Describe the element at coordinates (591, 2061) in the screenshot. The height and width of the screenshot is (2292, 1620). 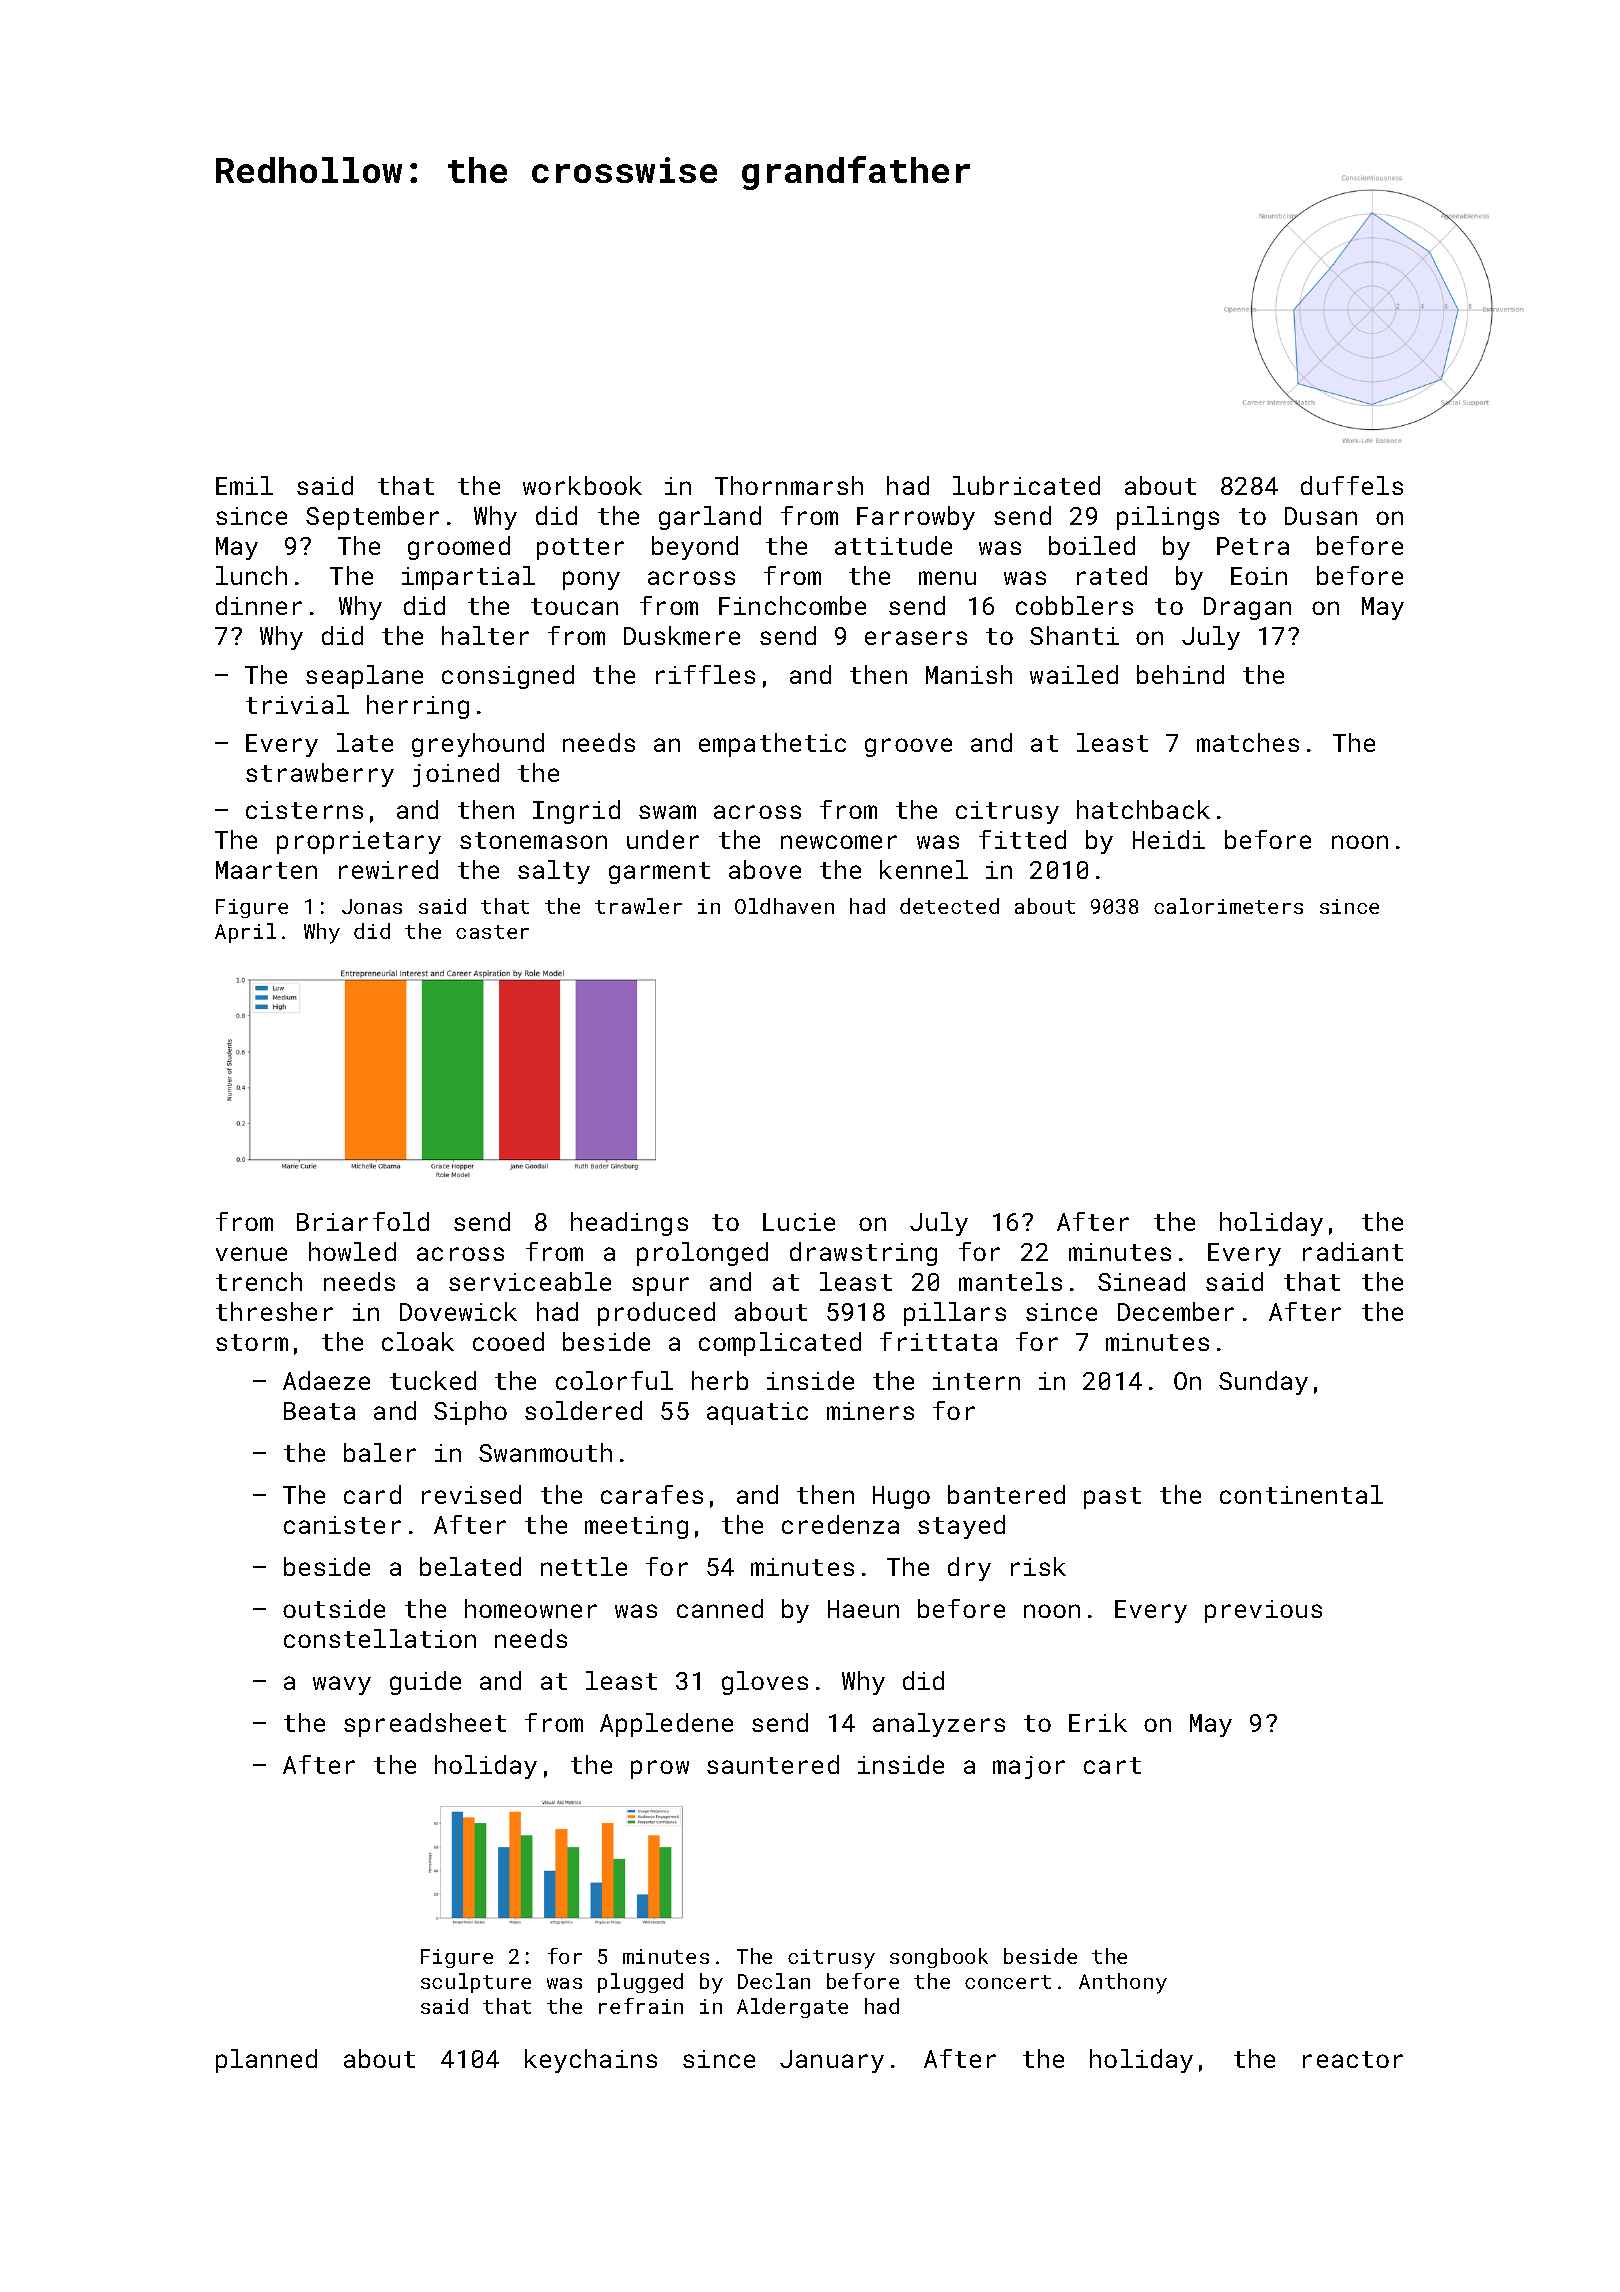
I see `keychains` at that location.
